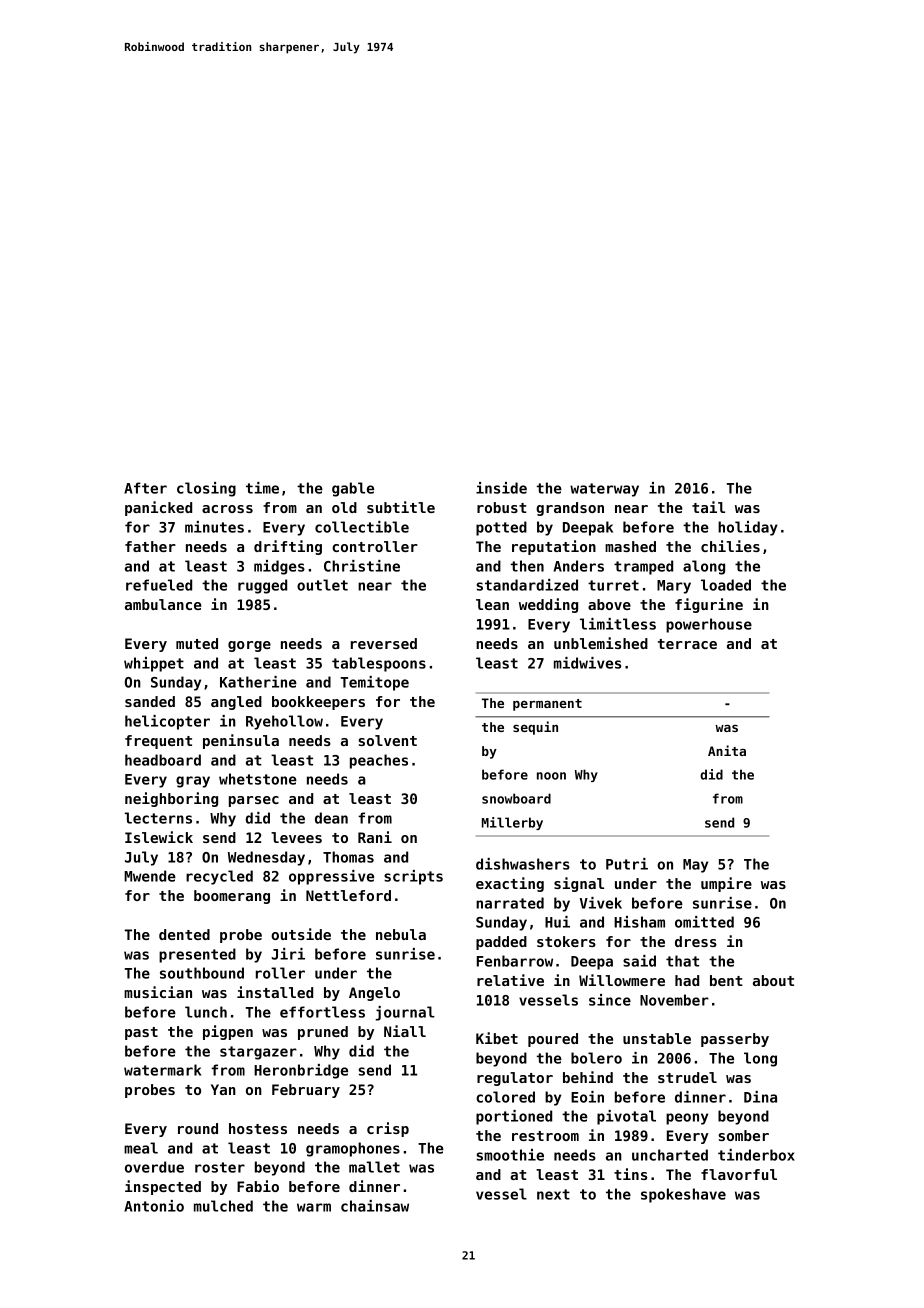  I want to click on sequin, so click(535, 728).
